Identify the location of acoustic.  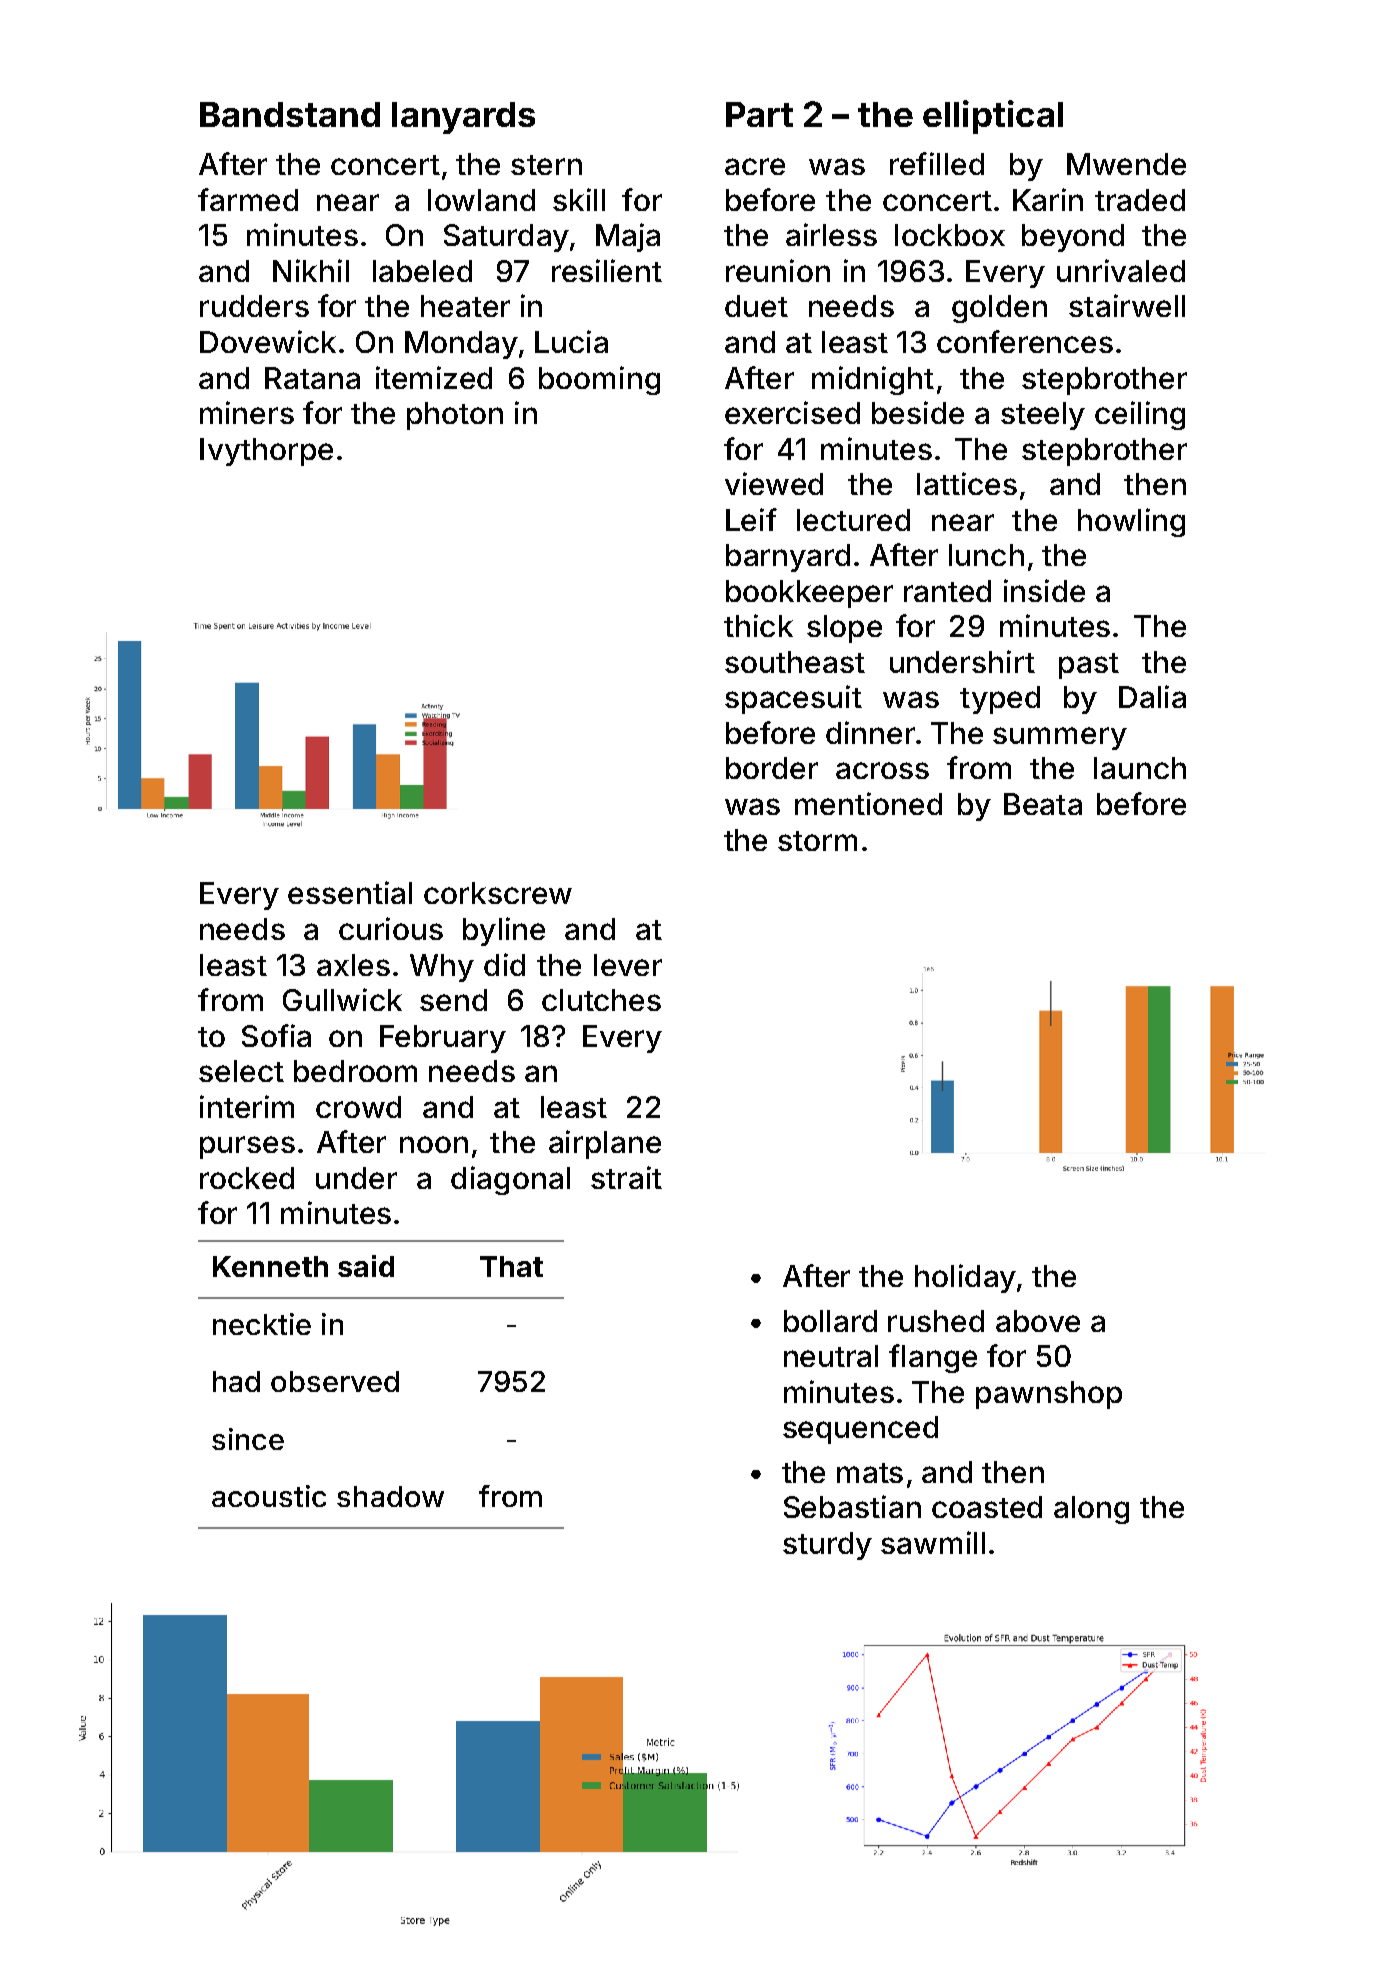
(269, 1496).
